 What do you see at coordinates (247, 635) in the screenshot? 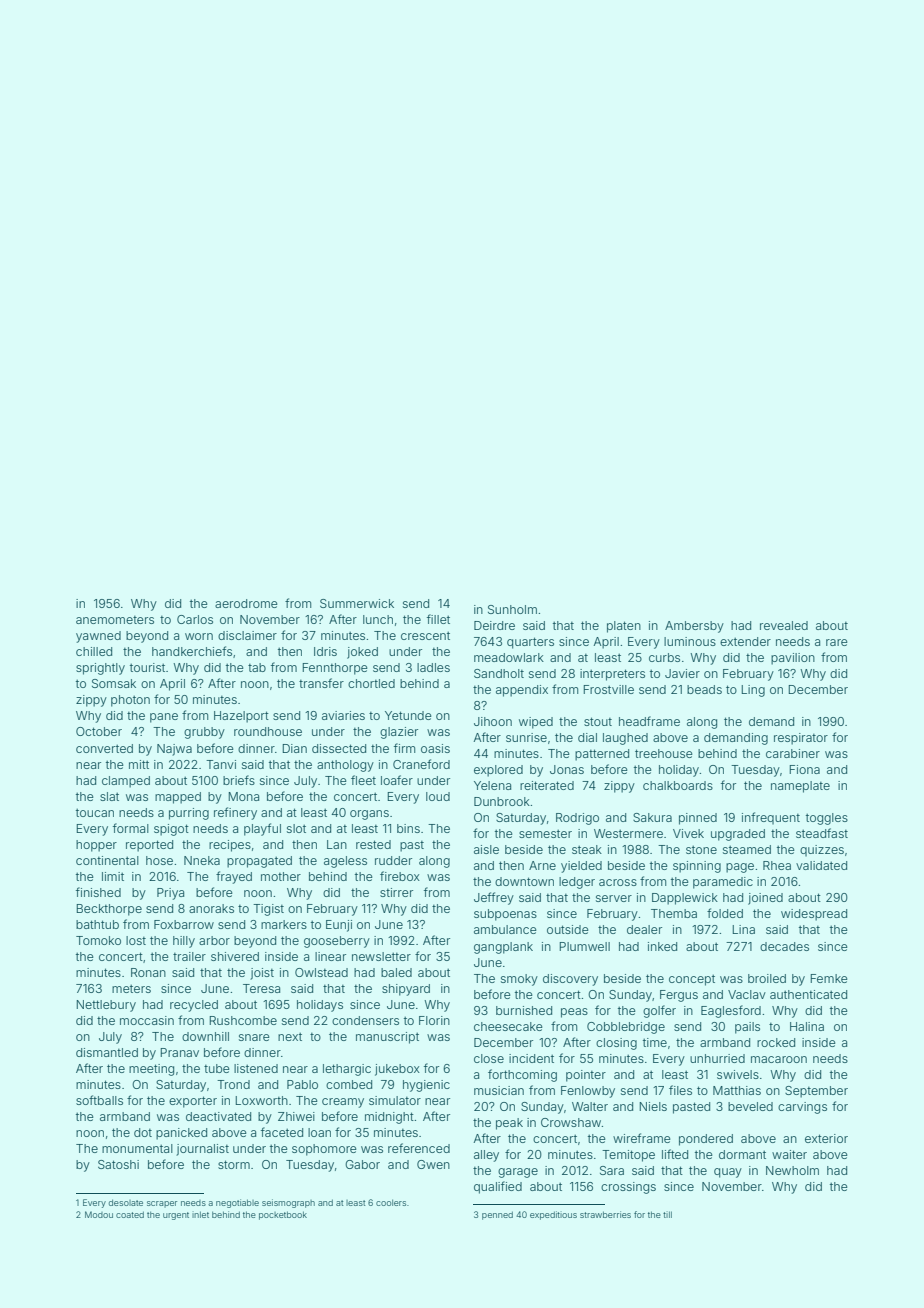
I see `disclaimer` at bounding box center [247, 635].
